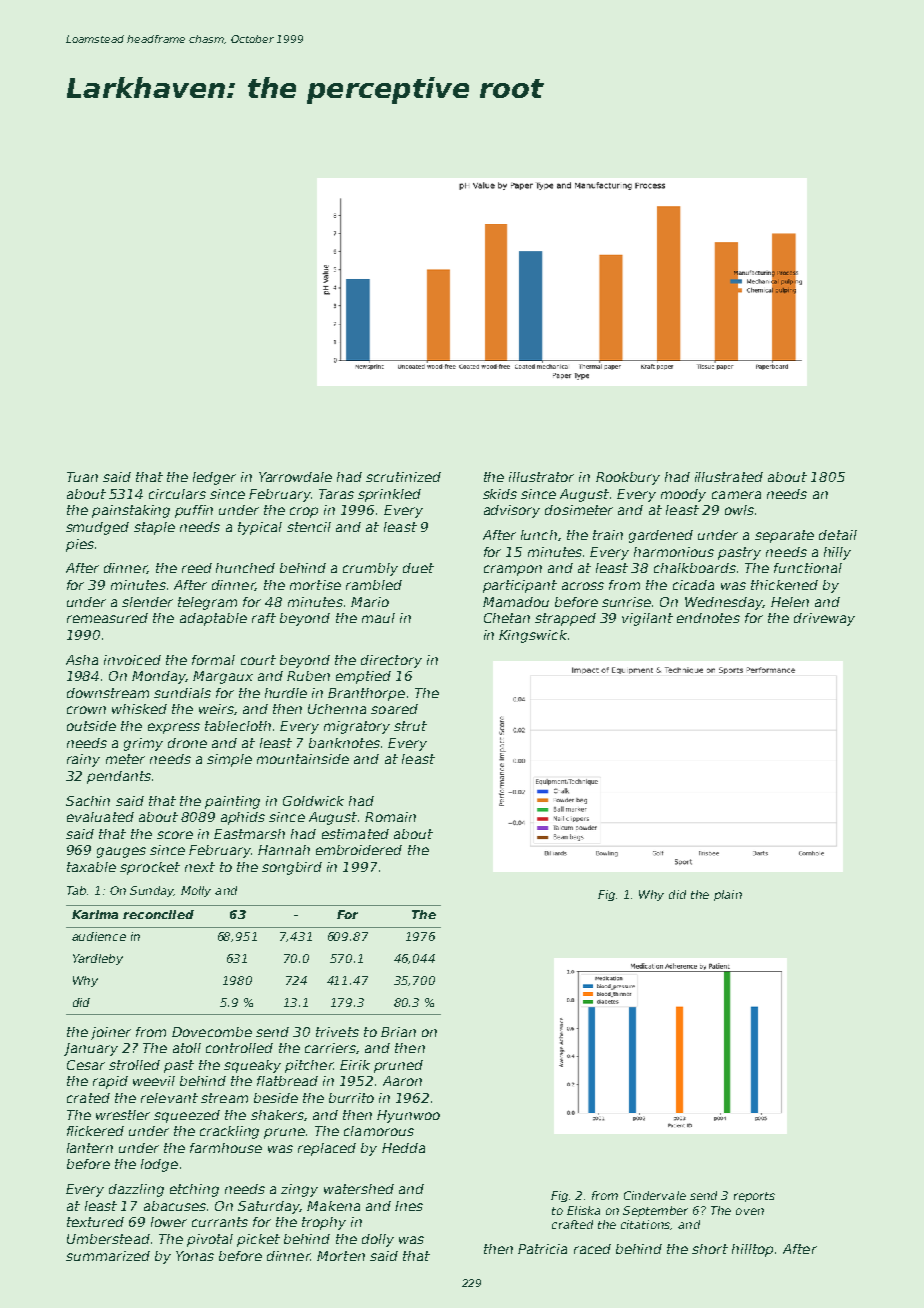 This document has width=924, height=1308. What do you see at coordinates (351, 1098) in the document?
I see `burrito` at bounding box center [351, 1098].
